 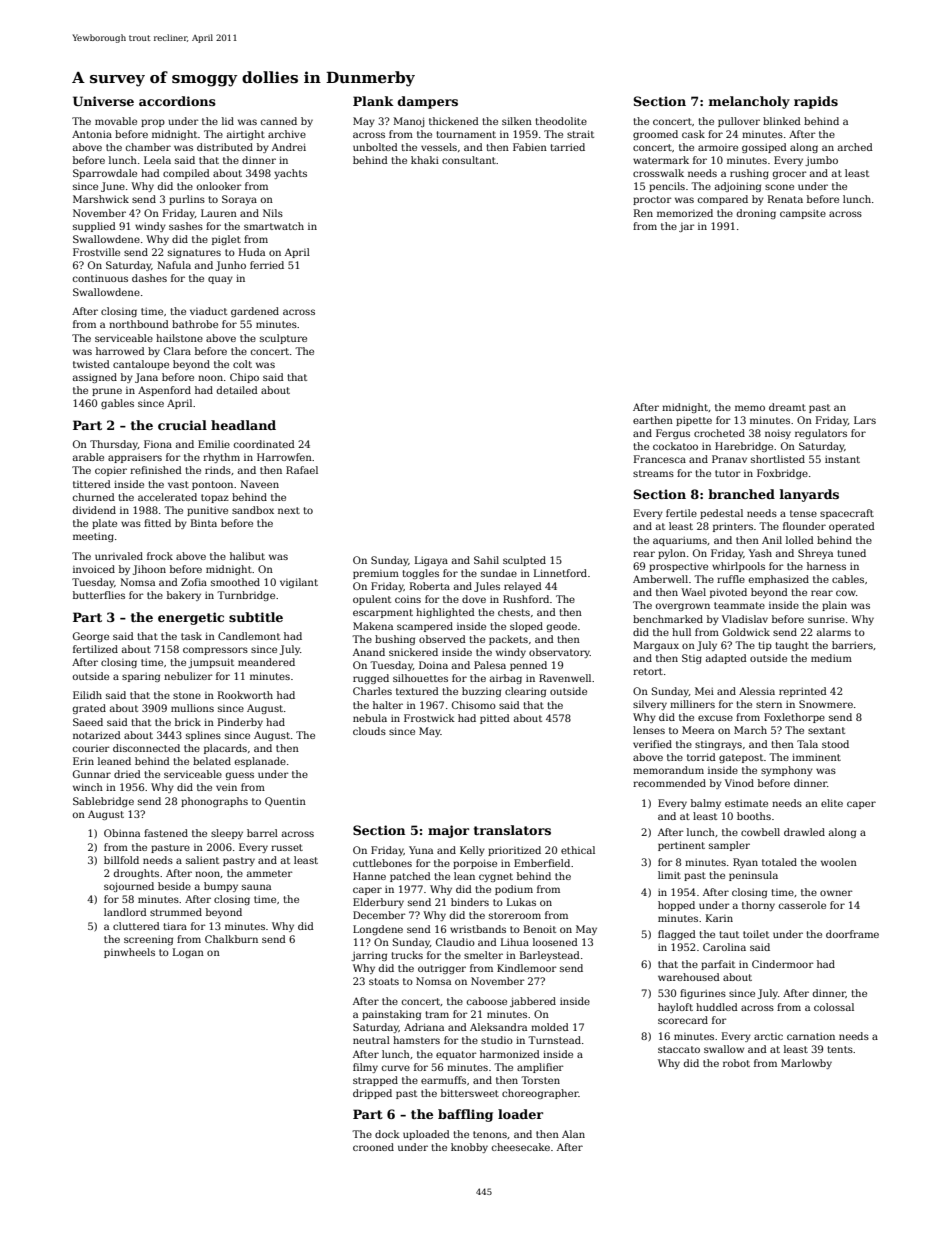 I want to click on Claudio, so click(x=455, y=942).
